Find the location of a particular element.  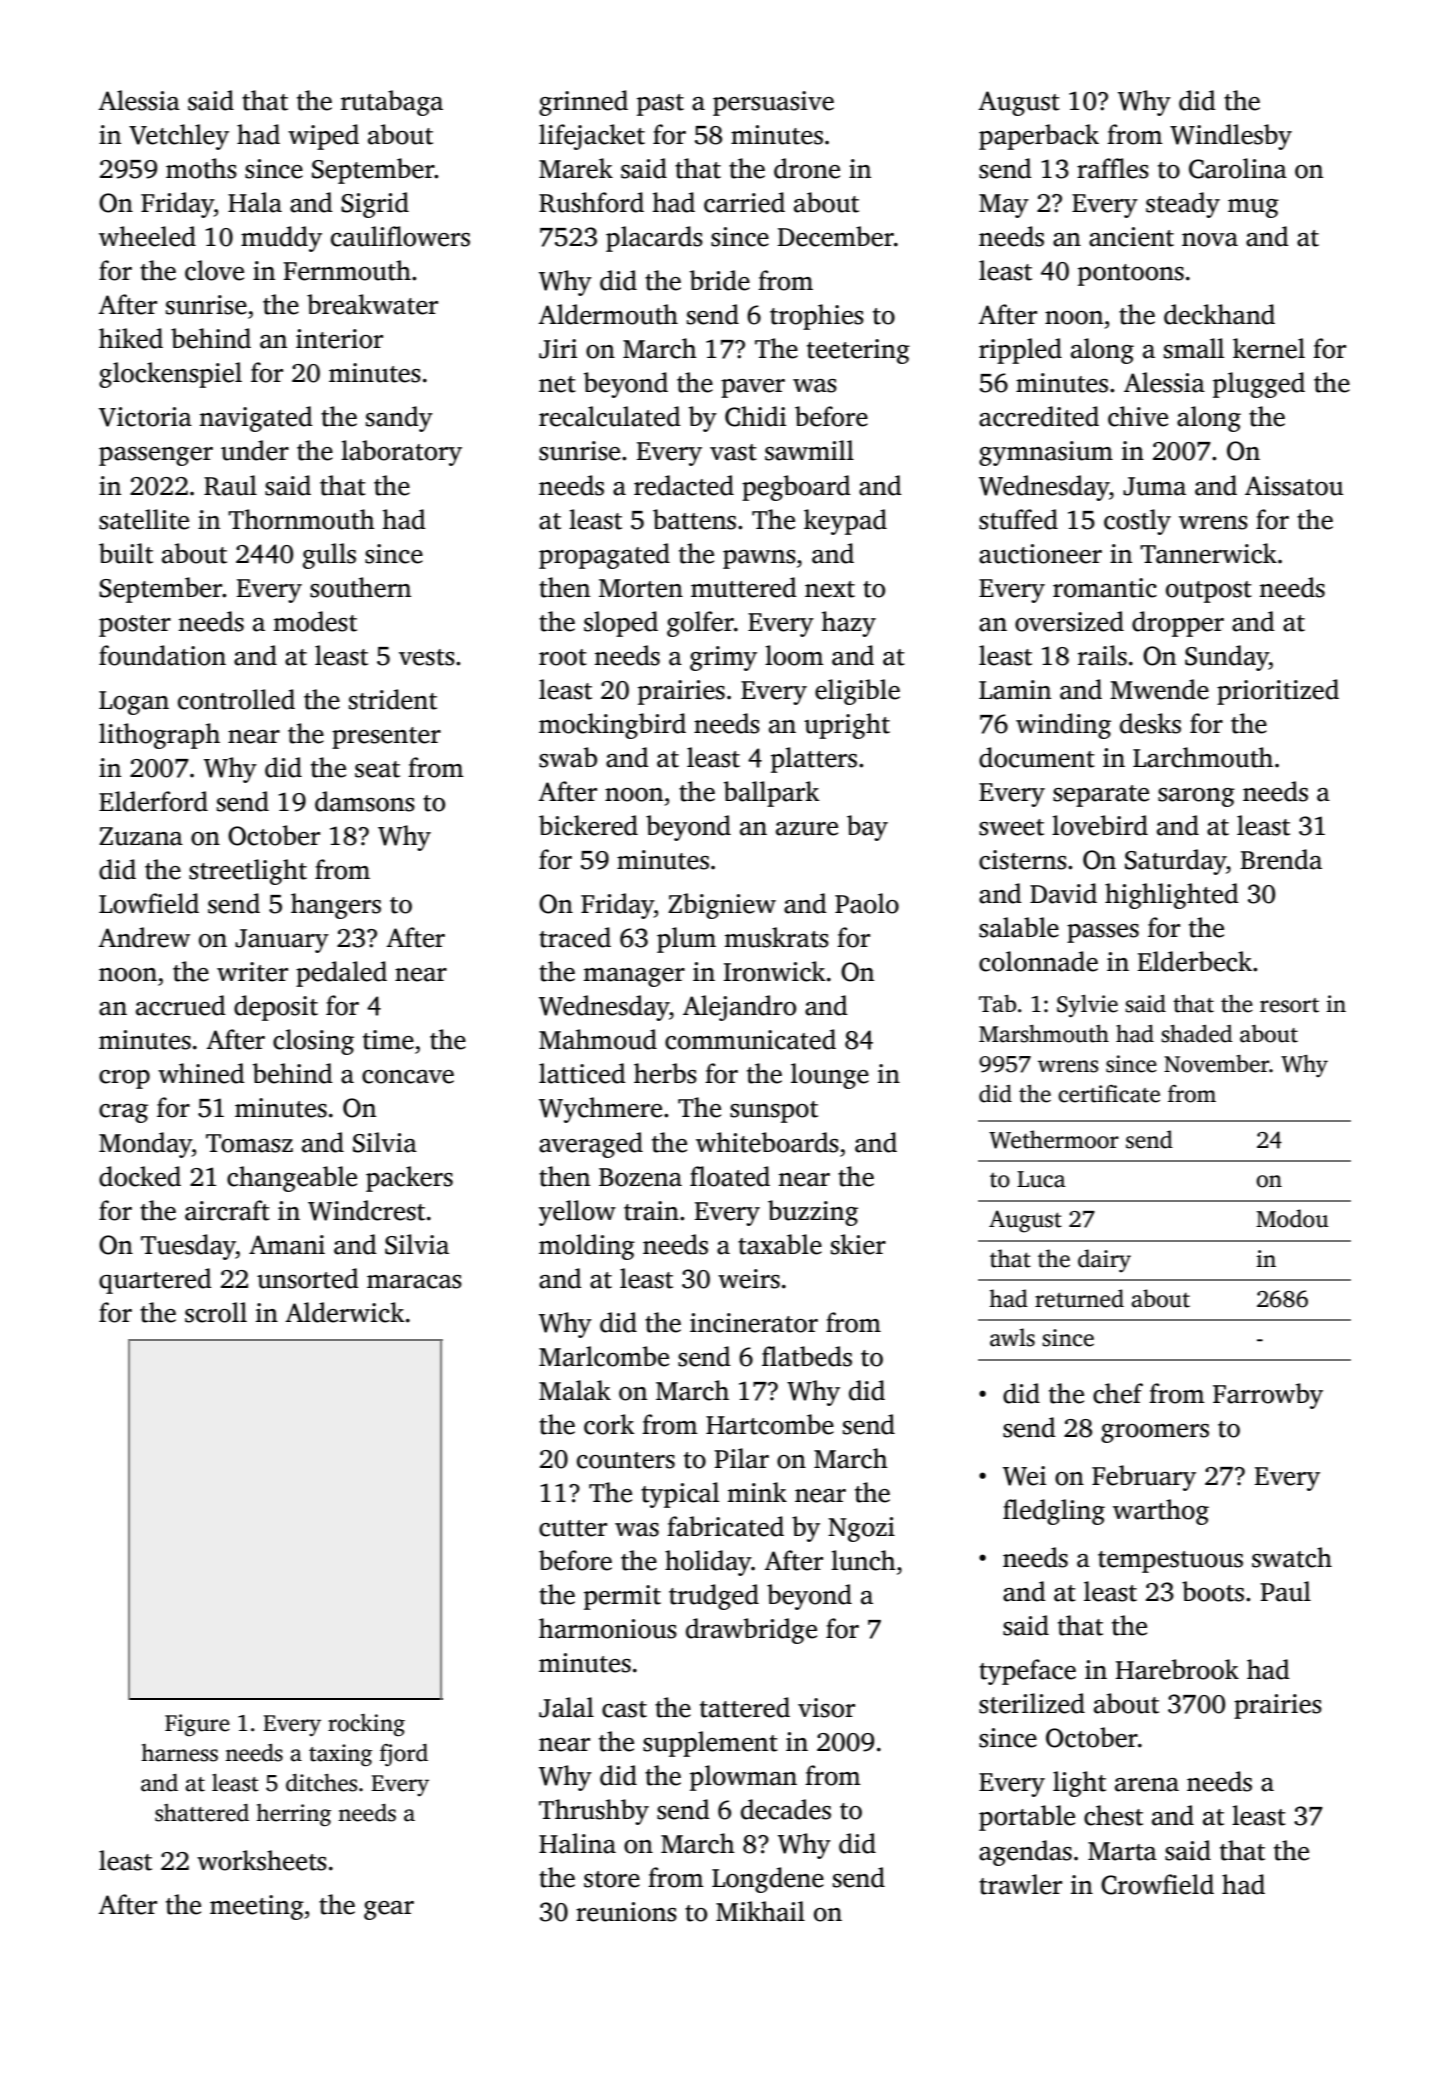

persuasive is located at coordinates (773, 103).
